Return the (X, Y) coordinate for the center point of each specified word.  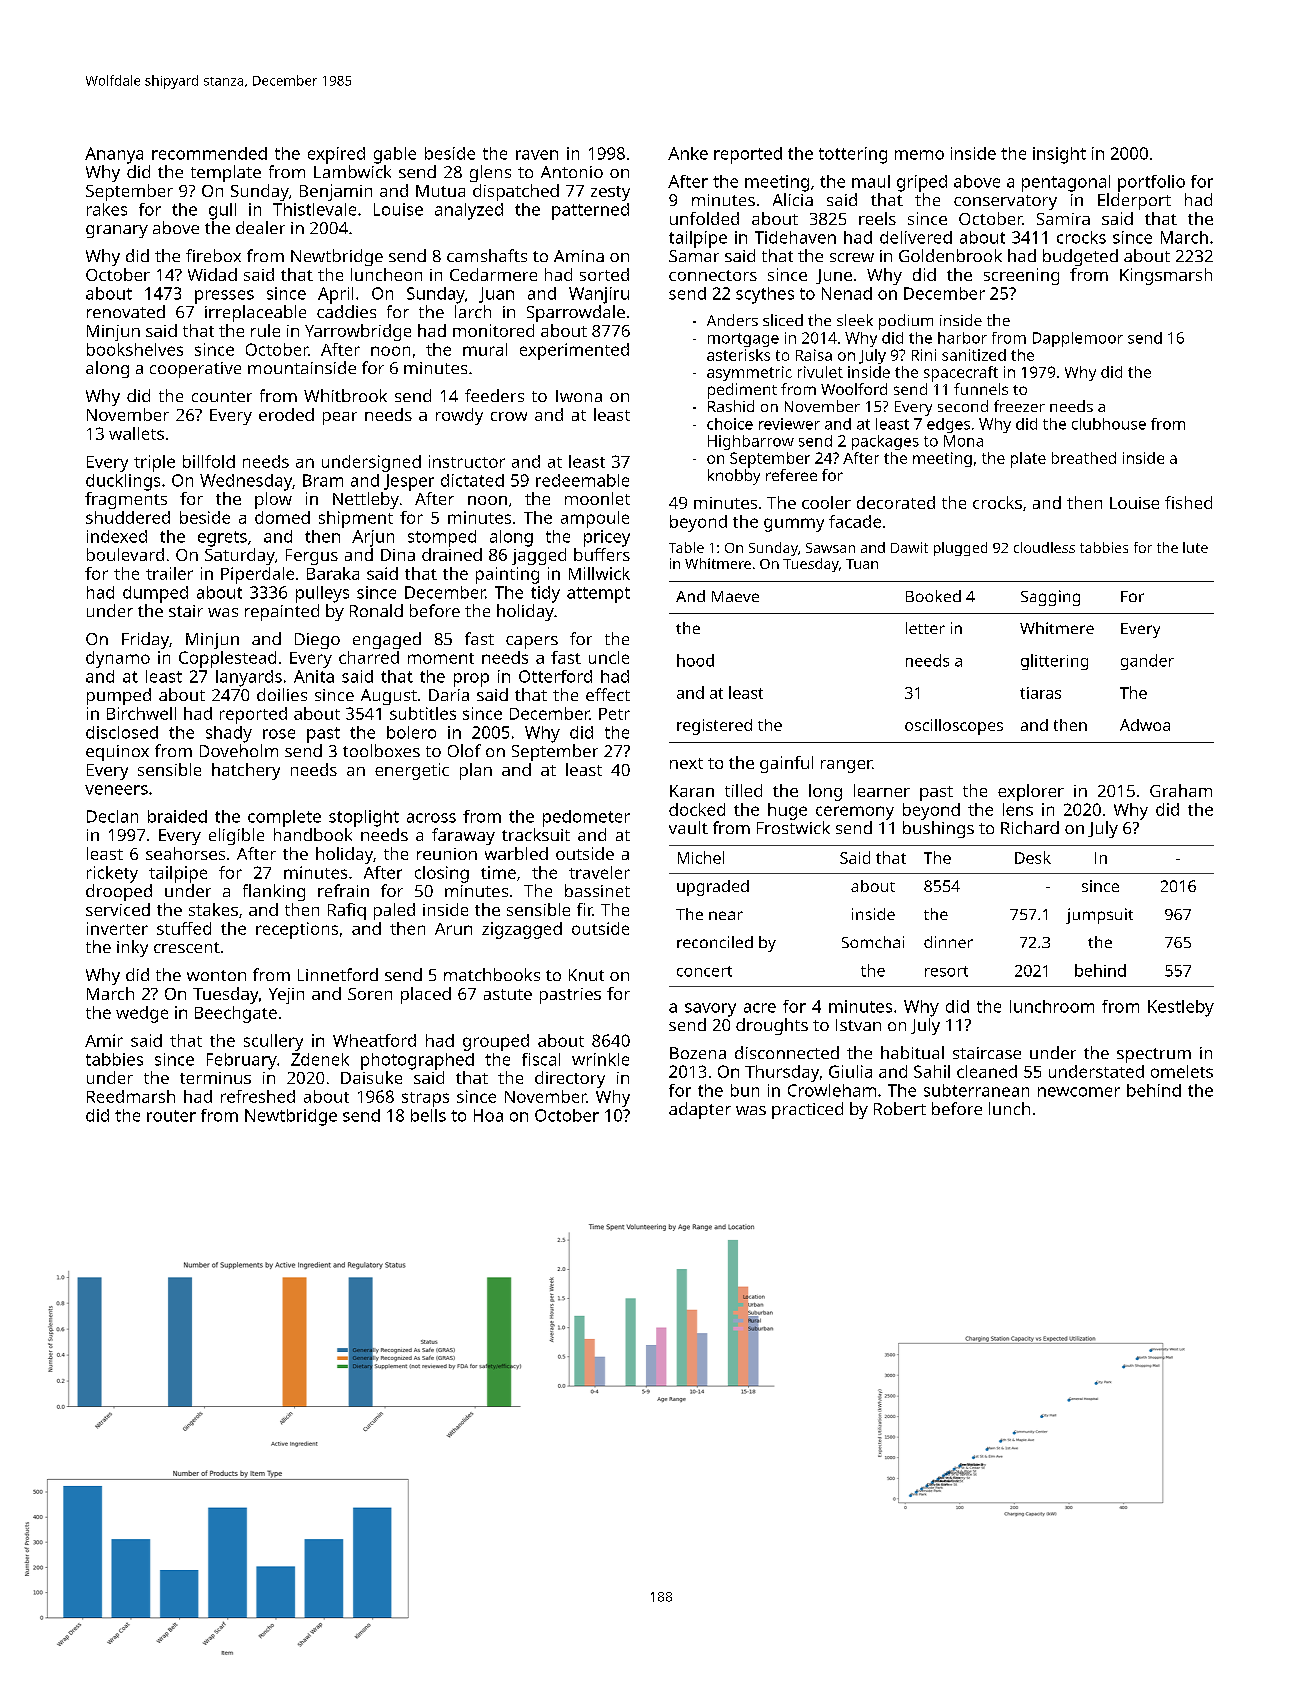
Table (686, 547)
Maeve (735, 596)
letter (925, 628)
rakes (107, 209)
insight (1059, 155)
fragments (126, 500)
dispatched (516, 192)
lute (1195, 547)
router (171, 1116)
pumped (119, 696)
